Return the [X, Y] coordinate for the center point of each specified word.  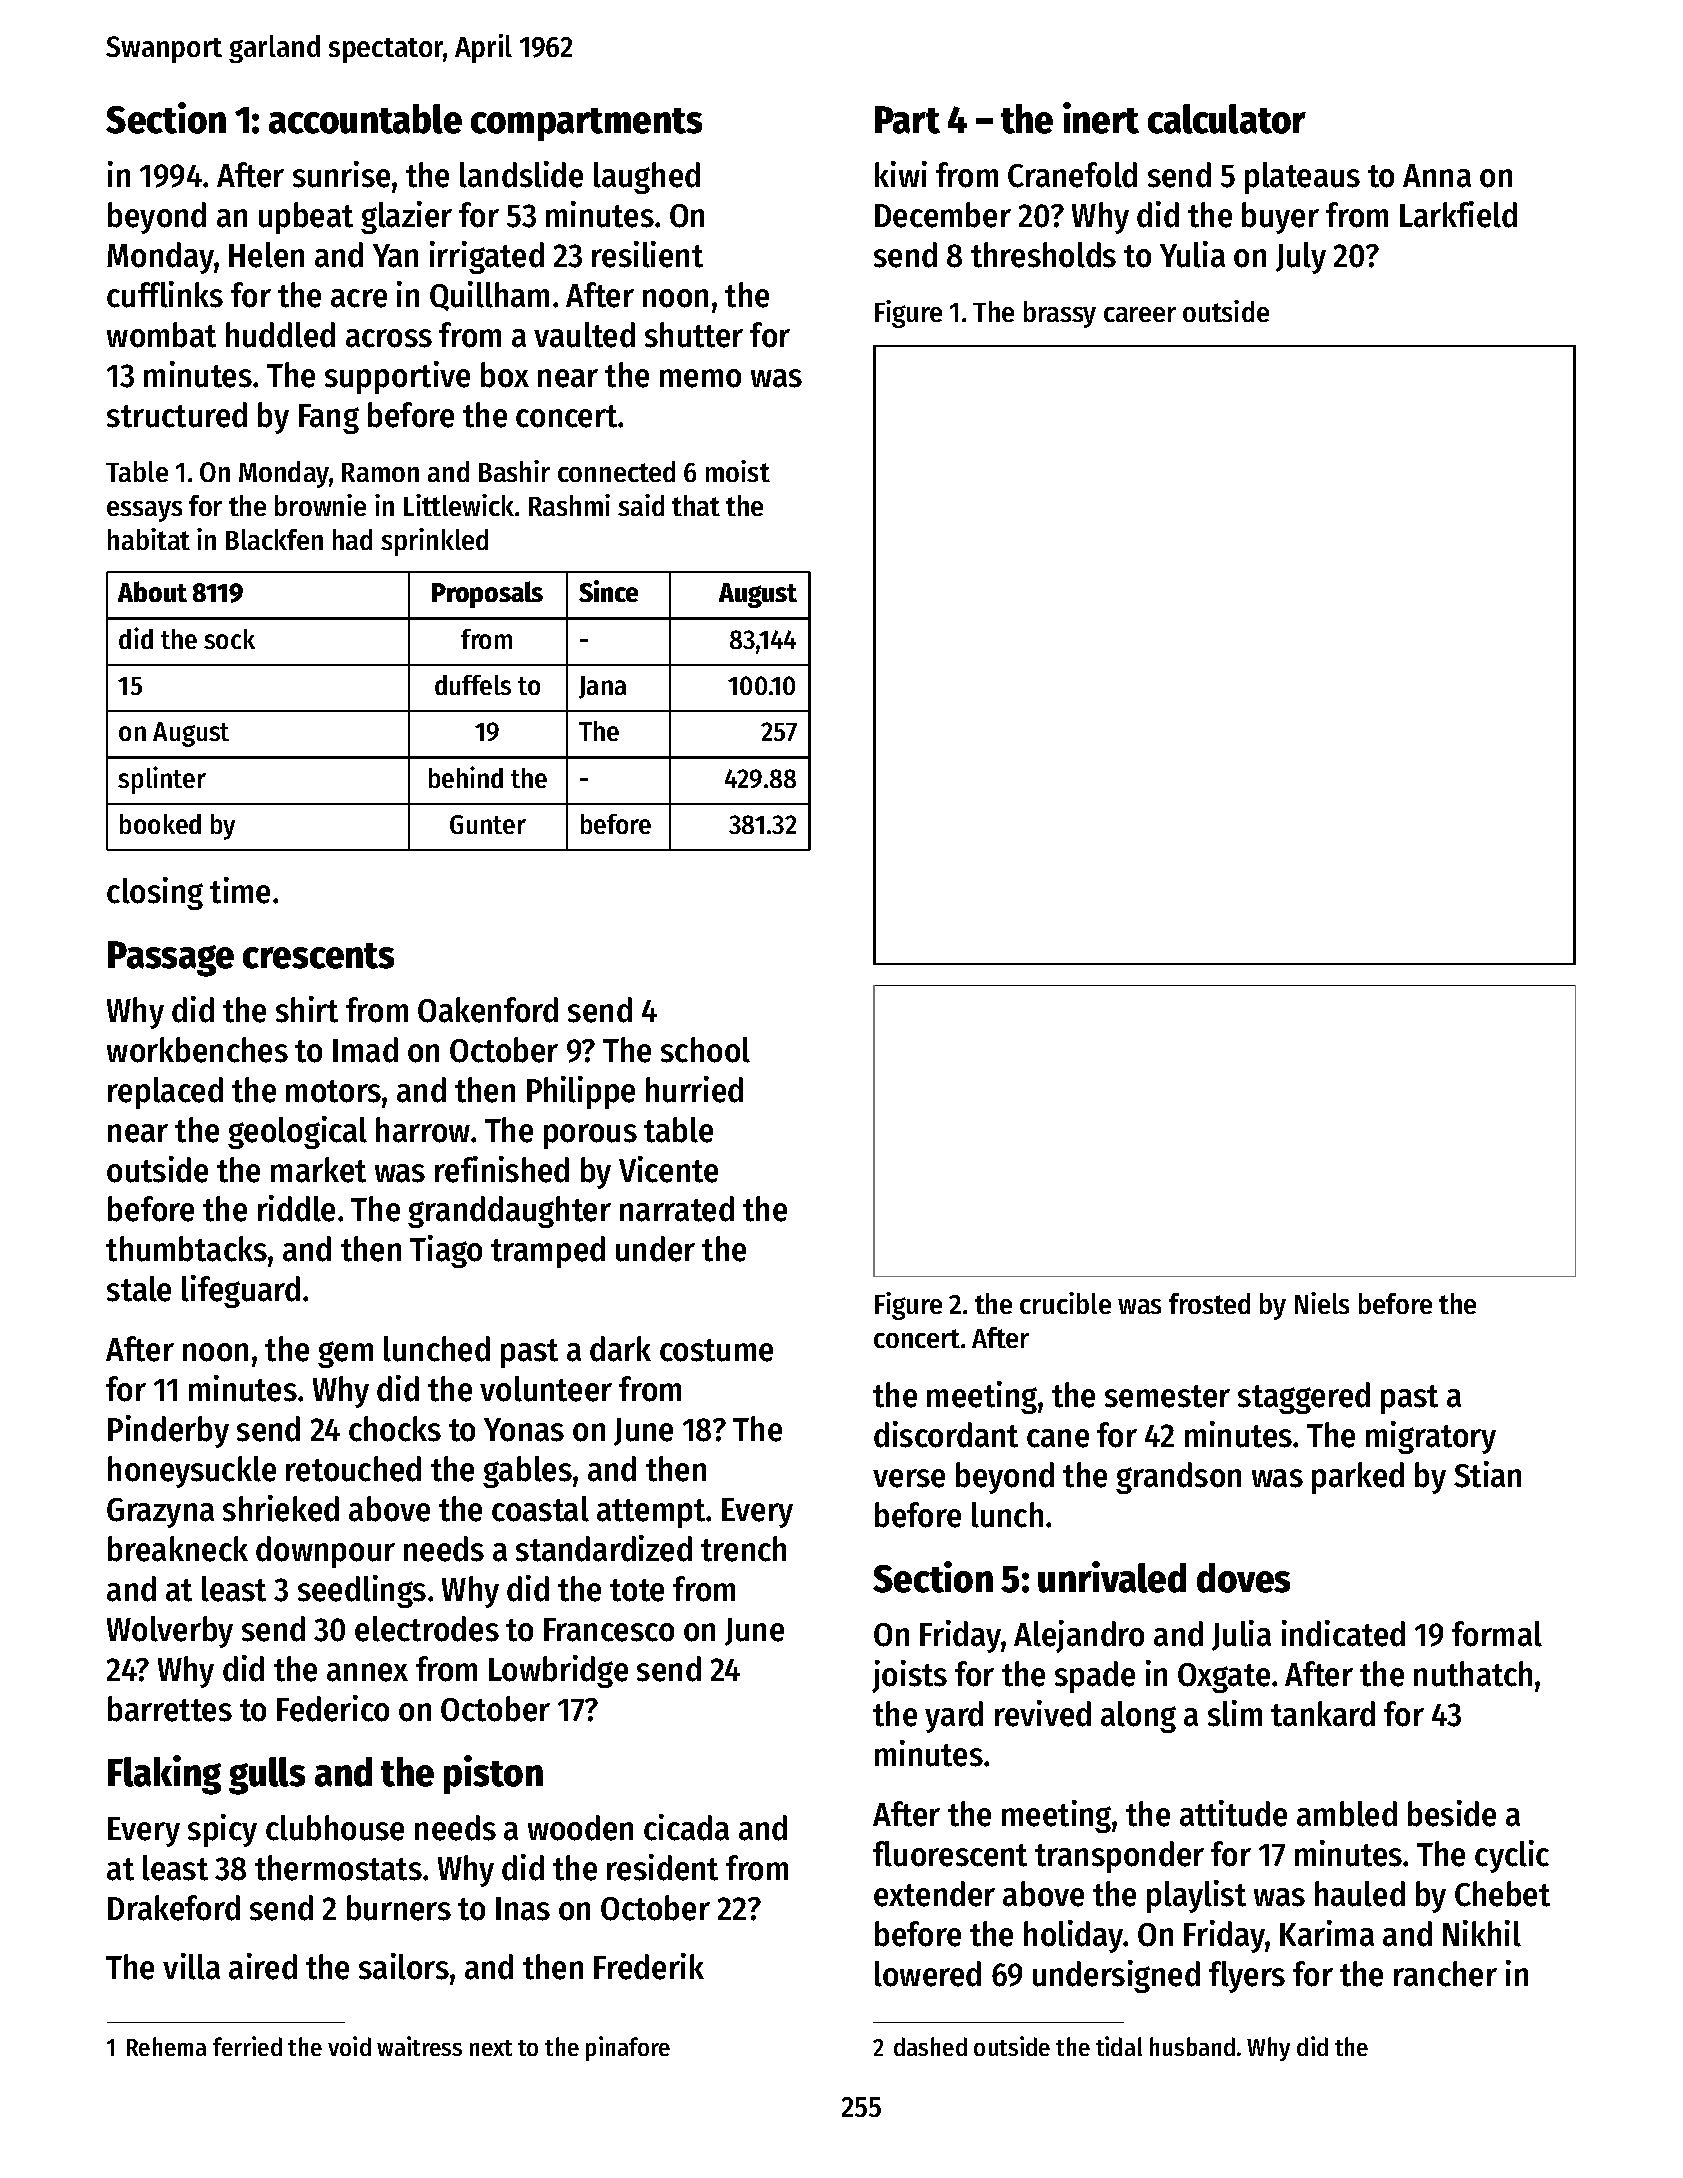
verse [909, 1478]
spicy [222, 1830]
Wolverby [170, 1632]
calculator [1227, 119]
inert [1101, 118]
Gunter [488, 824]
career [1140, 314]
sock [229, 639]
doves [1243, 1578]
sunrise [341, 174]
